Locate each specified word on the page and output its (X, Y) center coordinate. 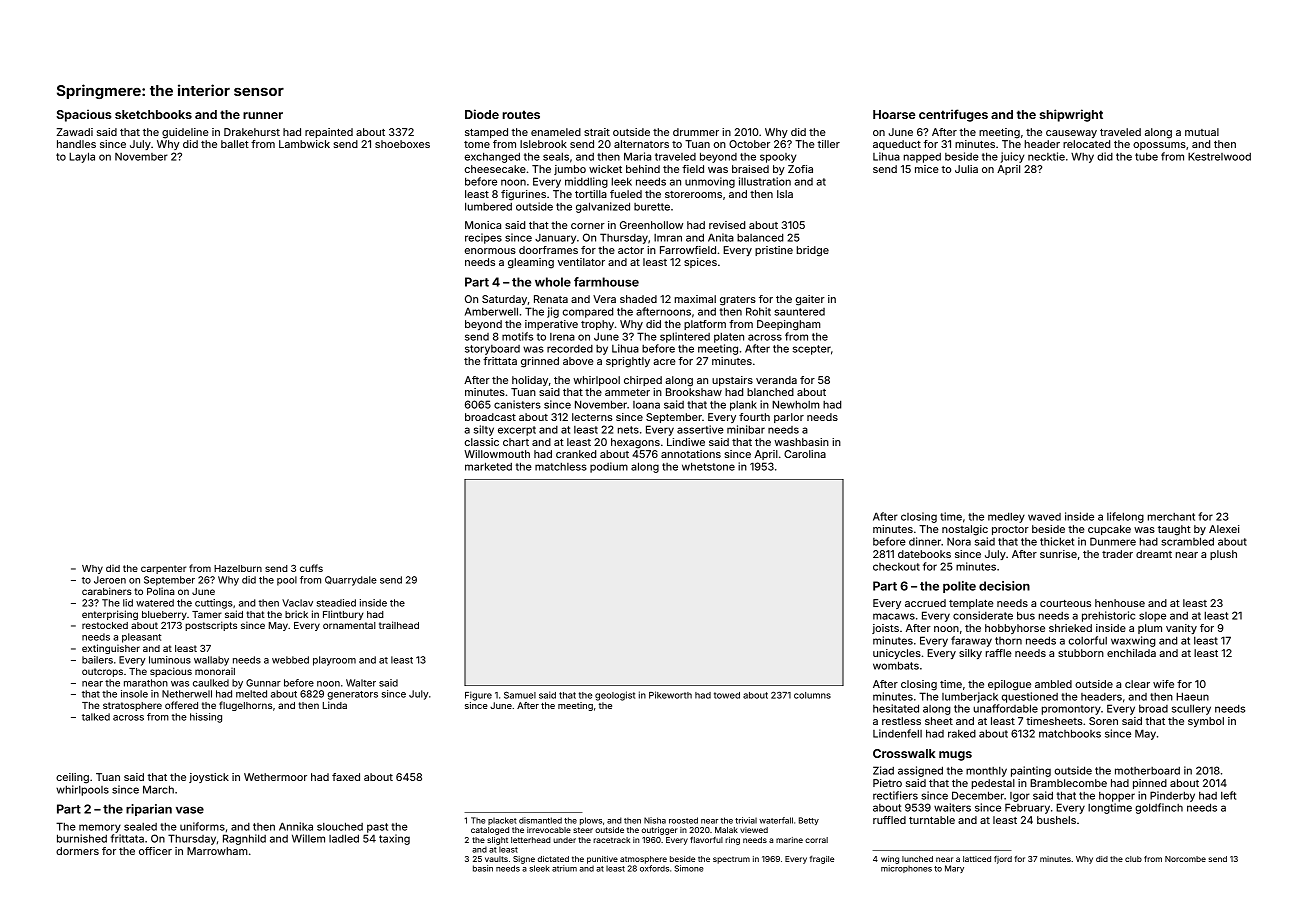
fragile (822, 860)
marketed (488, 466)
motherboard (1147, 771)
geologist (615, 696)
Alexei (1224, 529)
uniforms (202, 826)
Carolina (805, 454)
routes (521, 114)
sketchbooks (153, 114)
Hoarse (894, 114)
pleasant (141, 638)
